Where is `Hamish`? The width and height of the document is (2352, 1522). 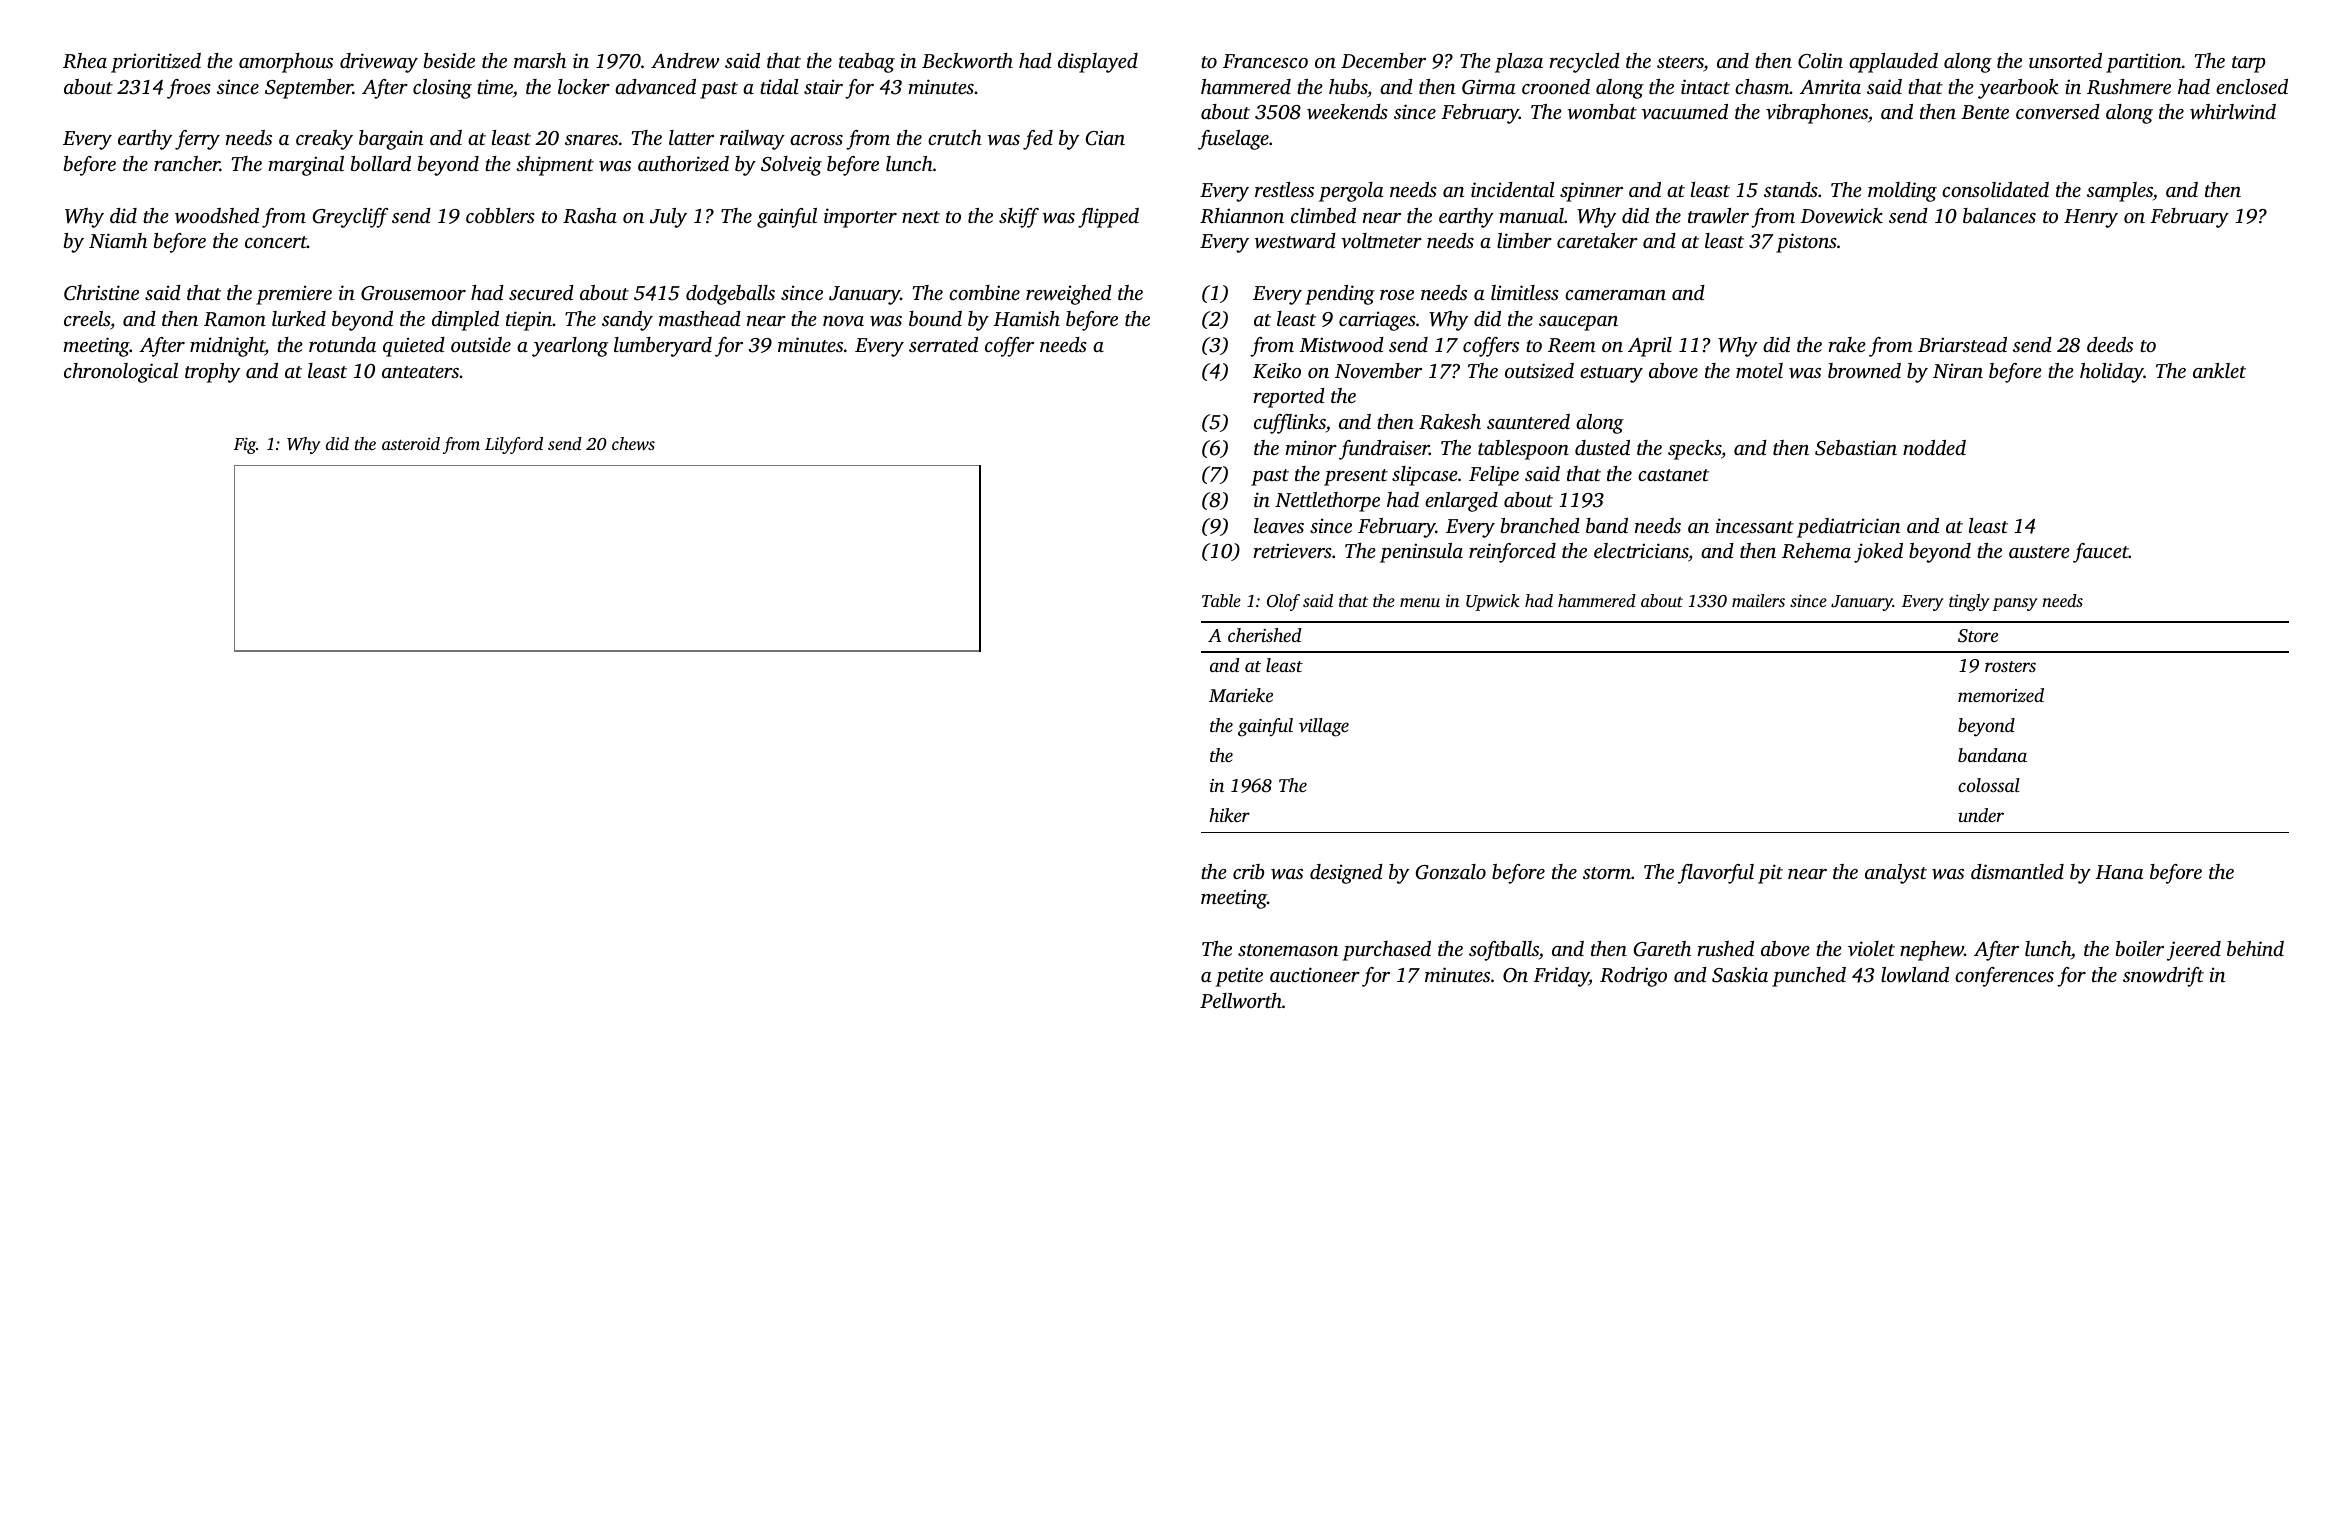
Hamish is located at coordinates (1026, 318).
